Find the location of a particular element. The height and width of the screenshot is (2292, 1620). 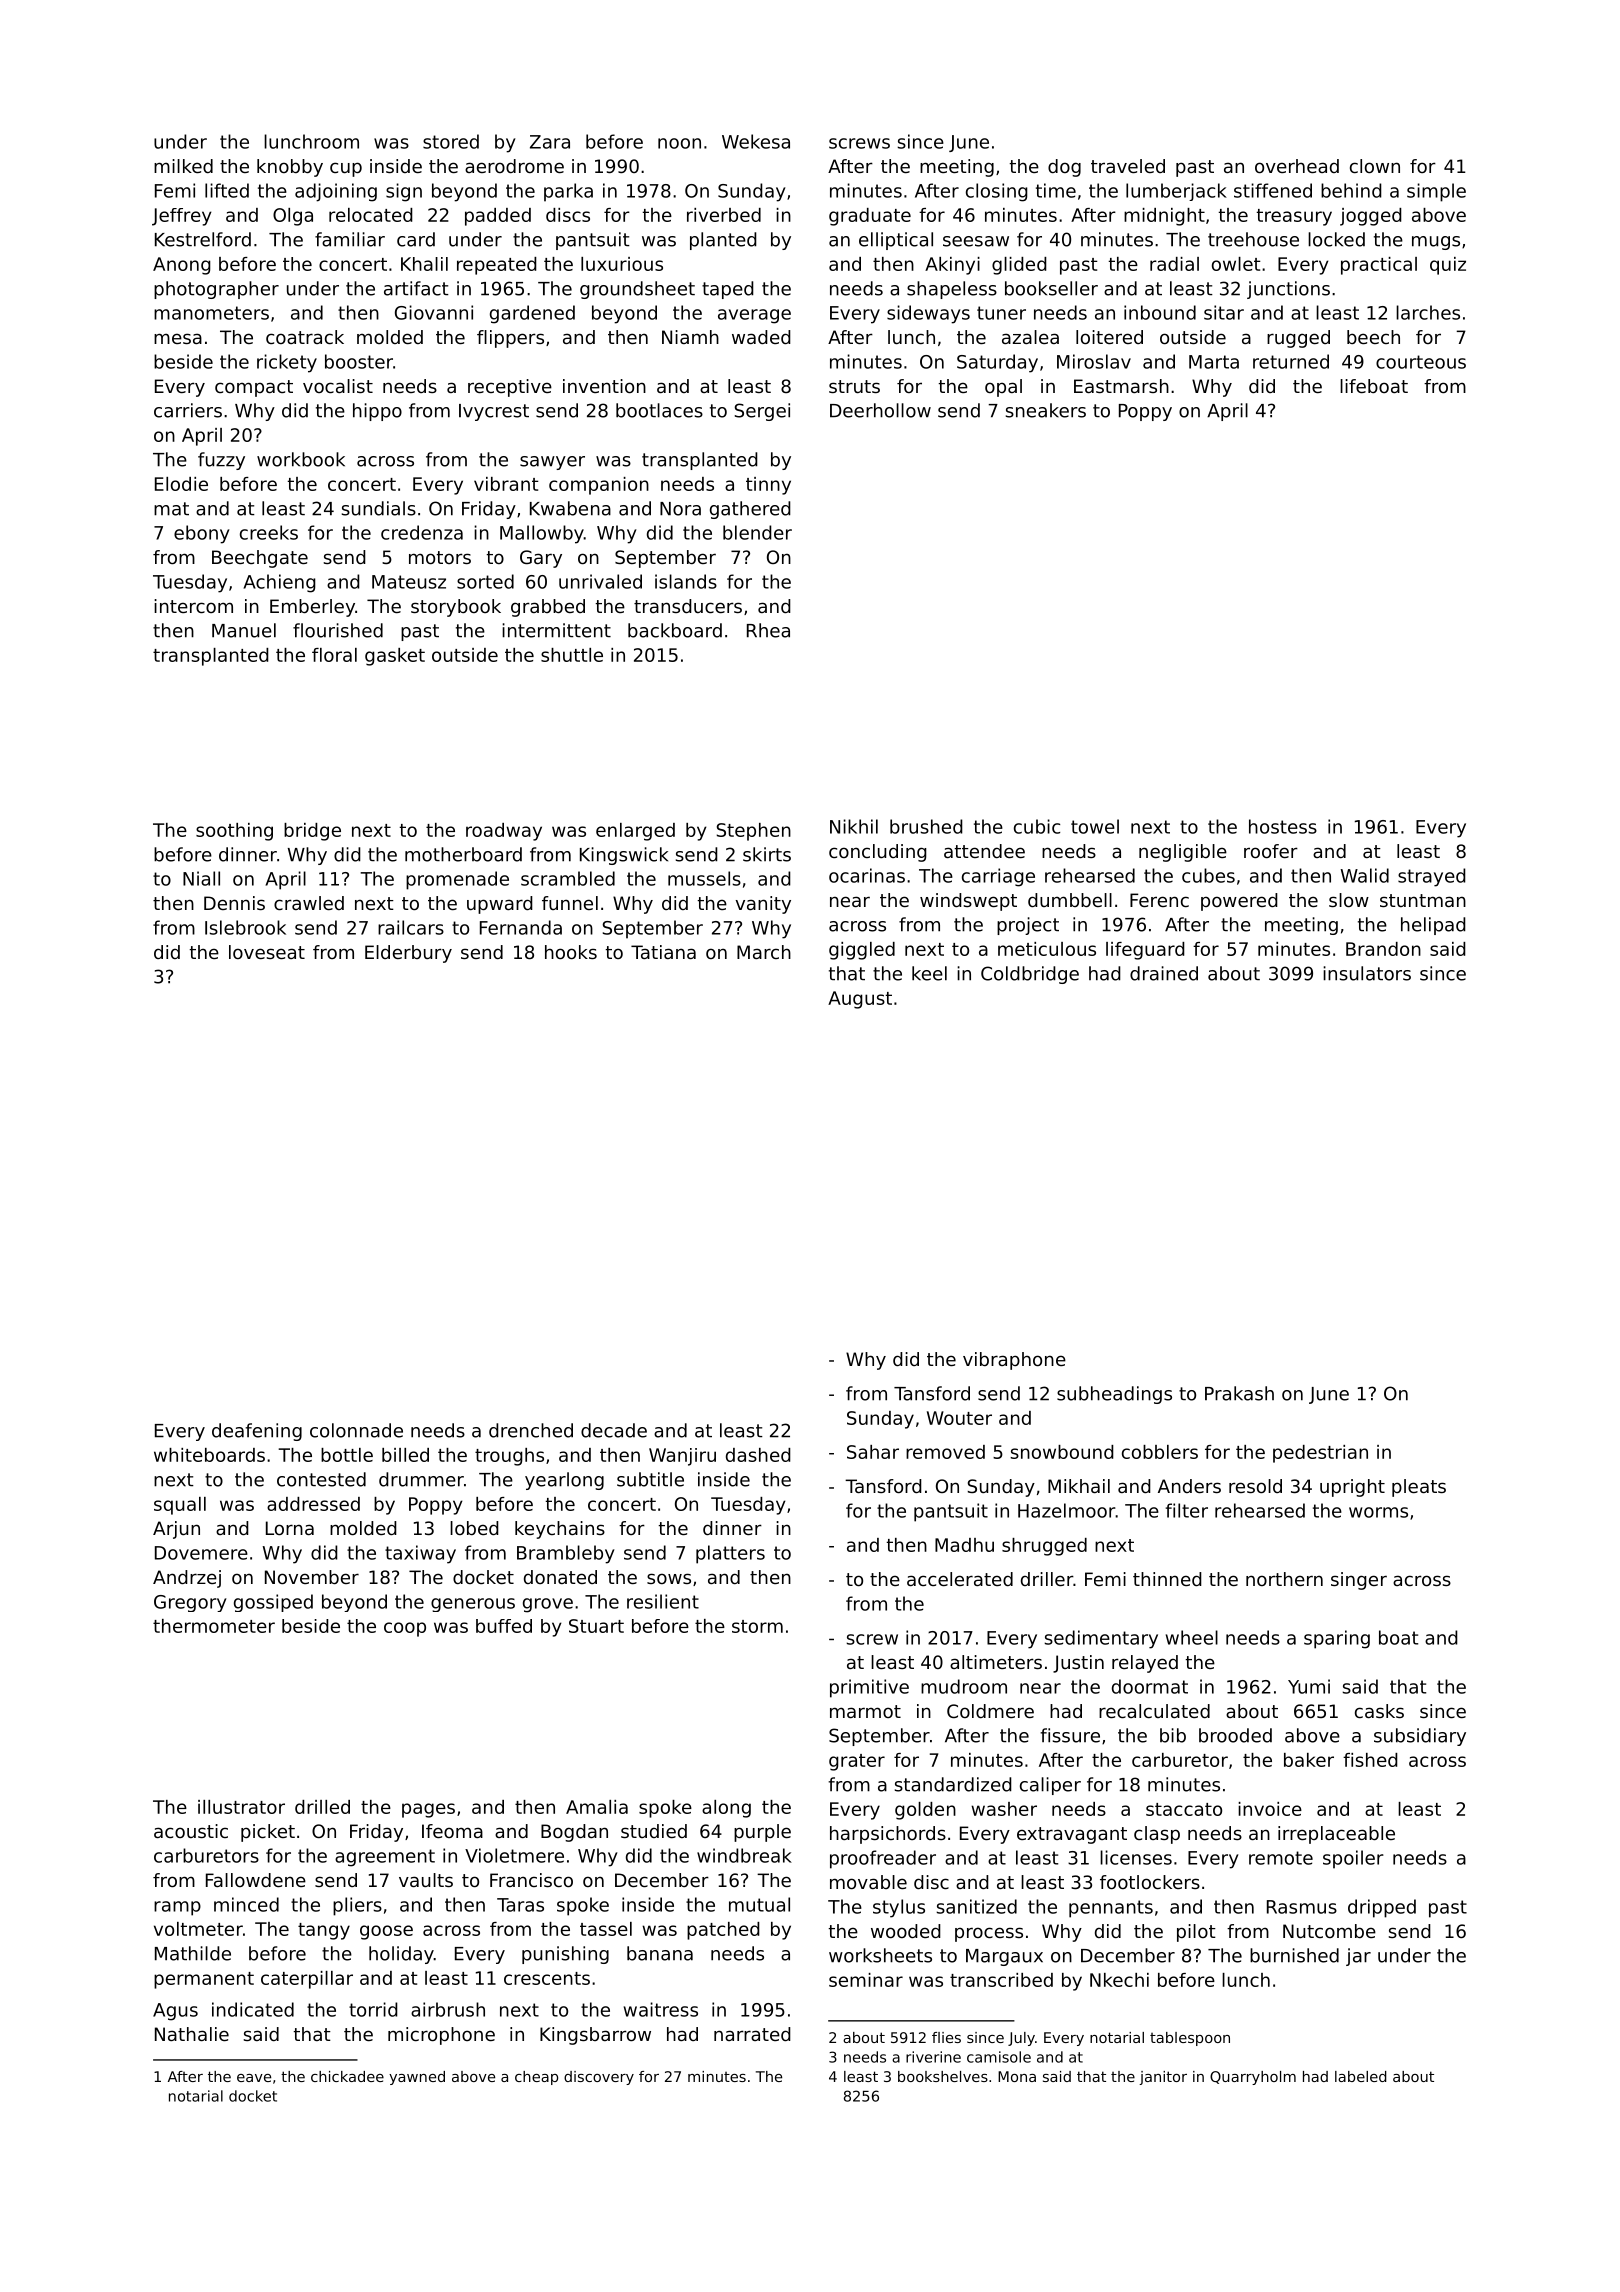

insulators is located at coordinates (1367, 973).
